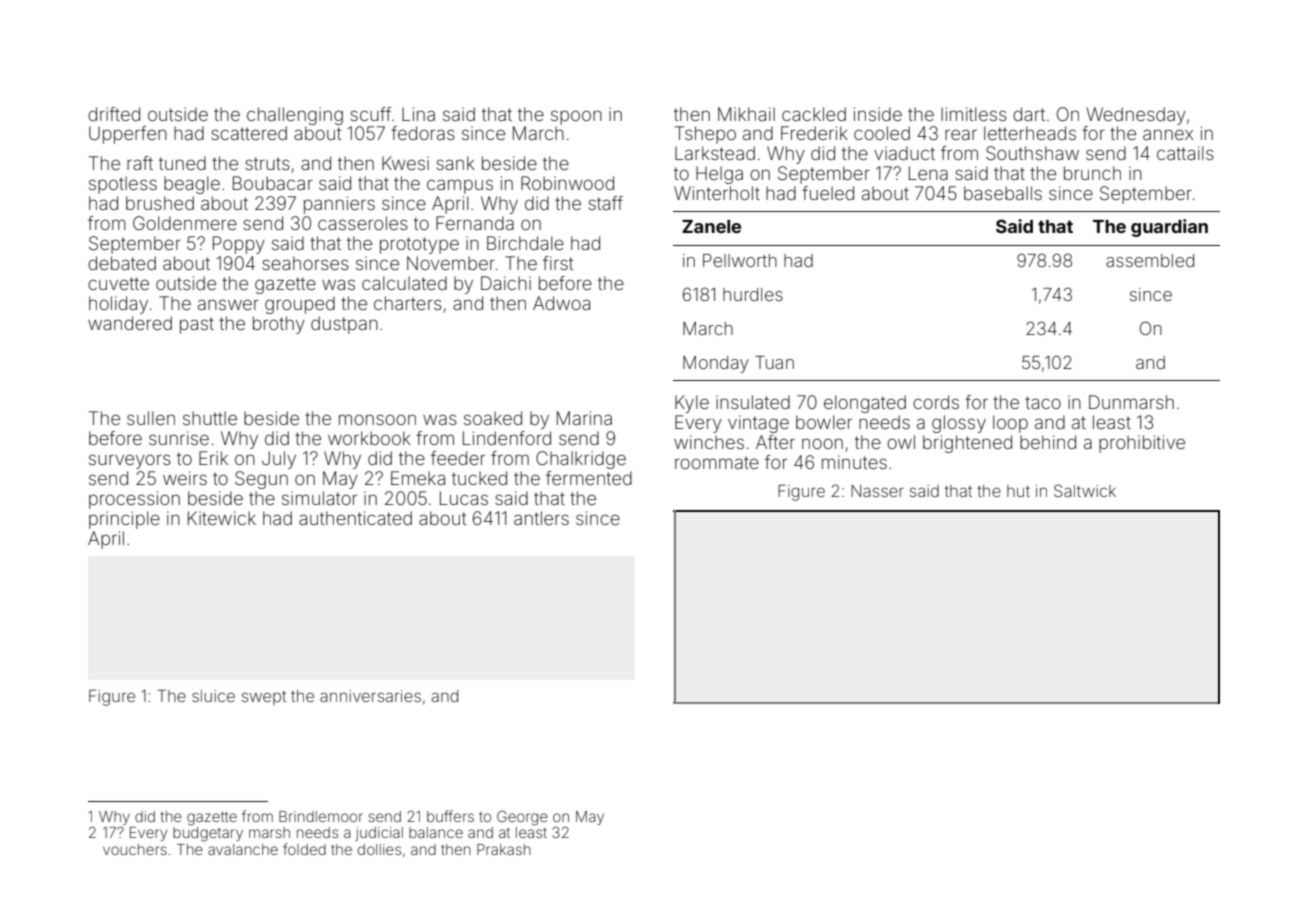  What do you see at coordinates (877, 491) in the screenshot?
I see `Nasser` at bounding box center [877, 491].
